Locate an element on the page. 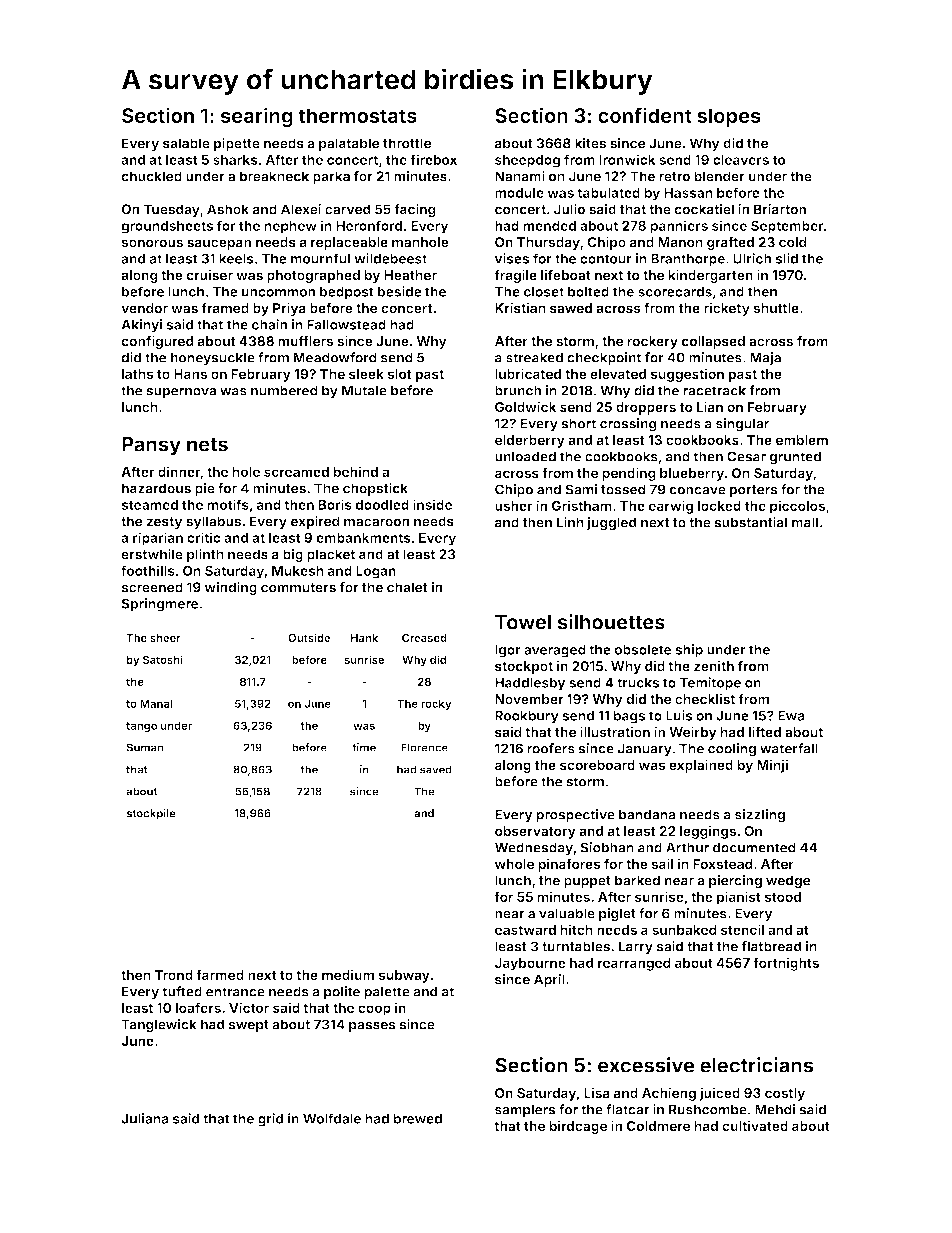 This page has width=952, height=1233. Tanglewick is located at coordinates (159, 1026).
